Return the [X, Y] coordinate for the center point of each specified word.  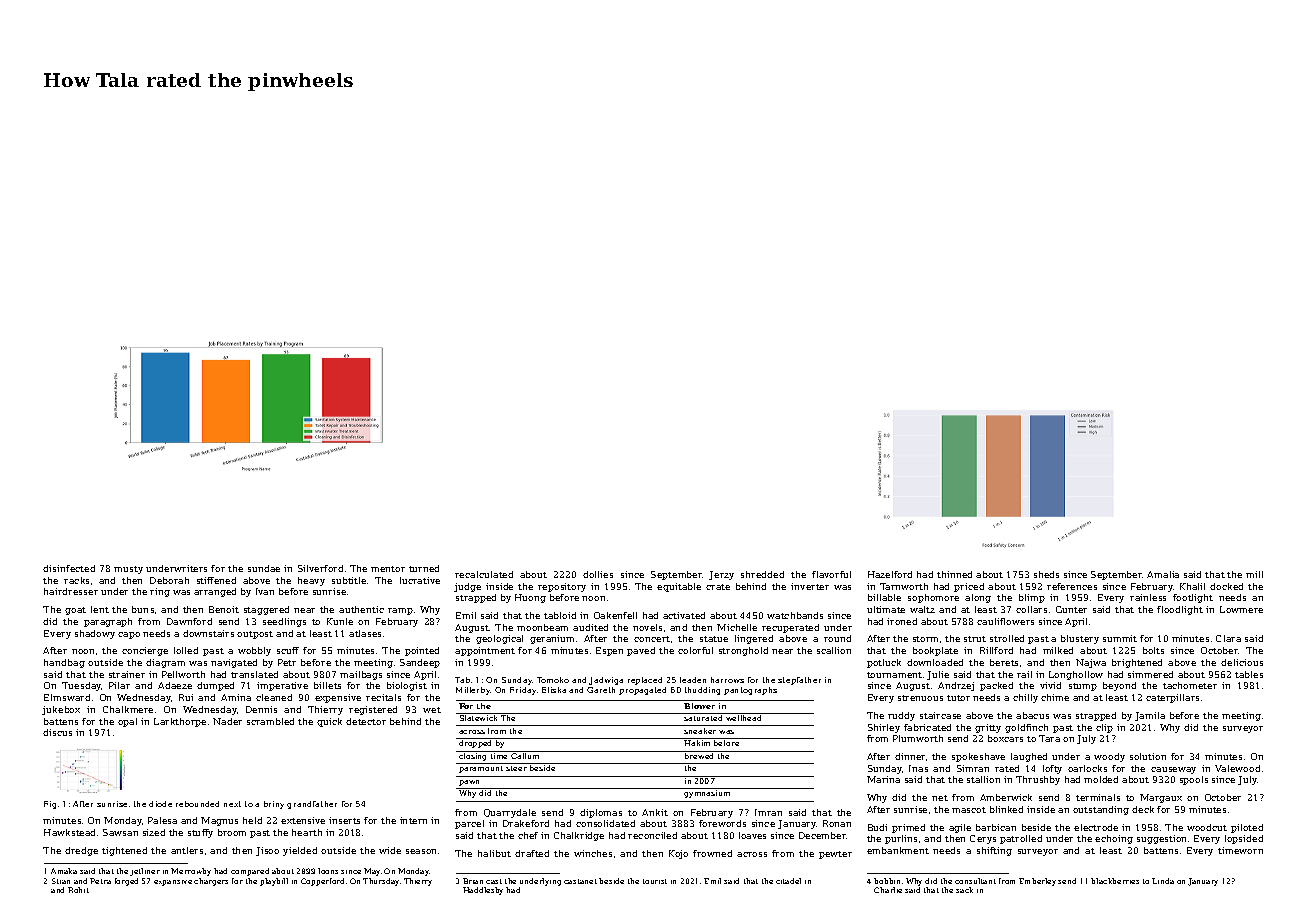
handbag [64, 663]
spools [1194, 780]
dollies [598, 574]
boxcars [1005, 738]
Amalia [1163, 574]
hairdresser [71, 591]
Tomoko [553, 680]
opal [127, 722]
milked [1058, 650]
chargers [211, 882]
